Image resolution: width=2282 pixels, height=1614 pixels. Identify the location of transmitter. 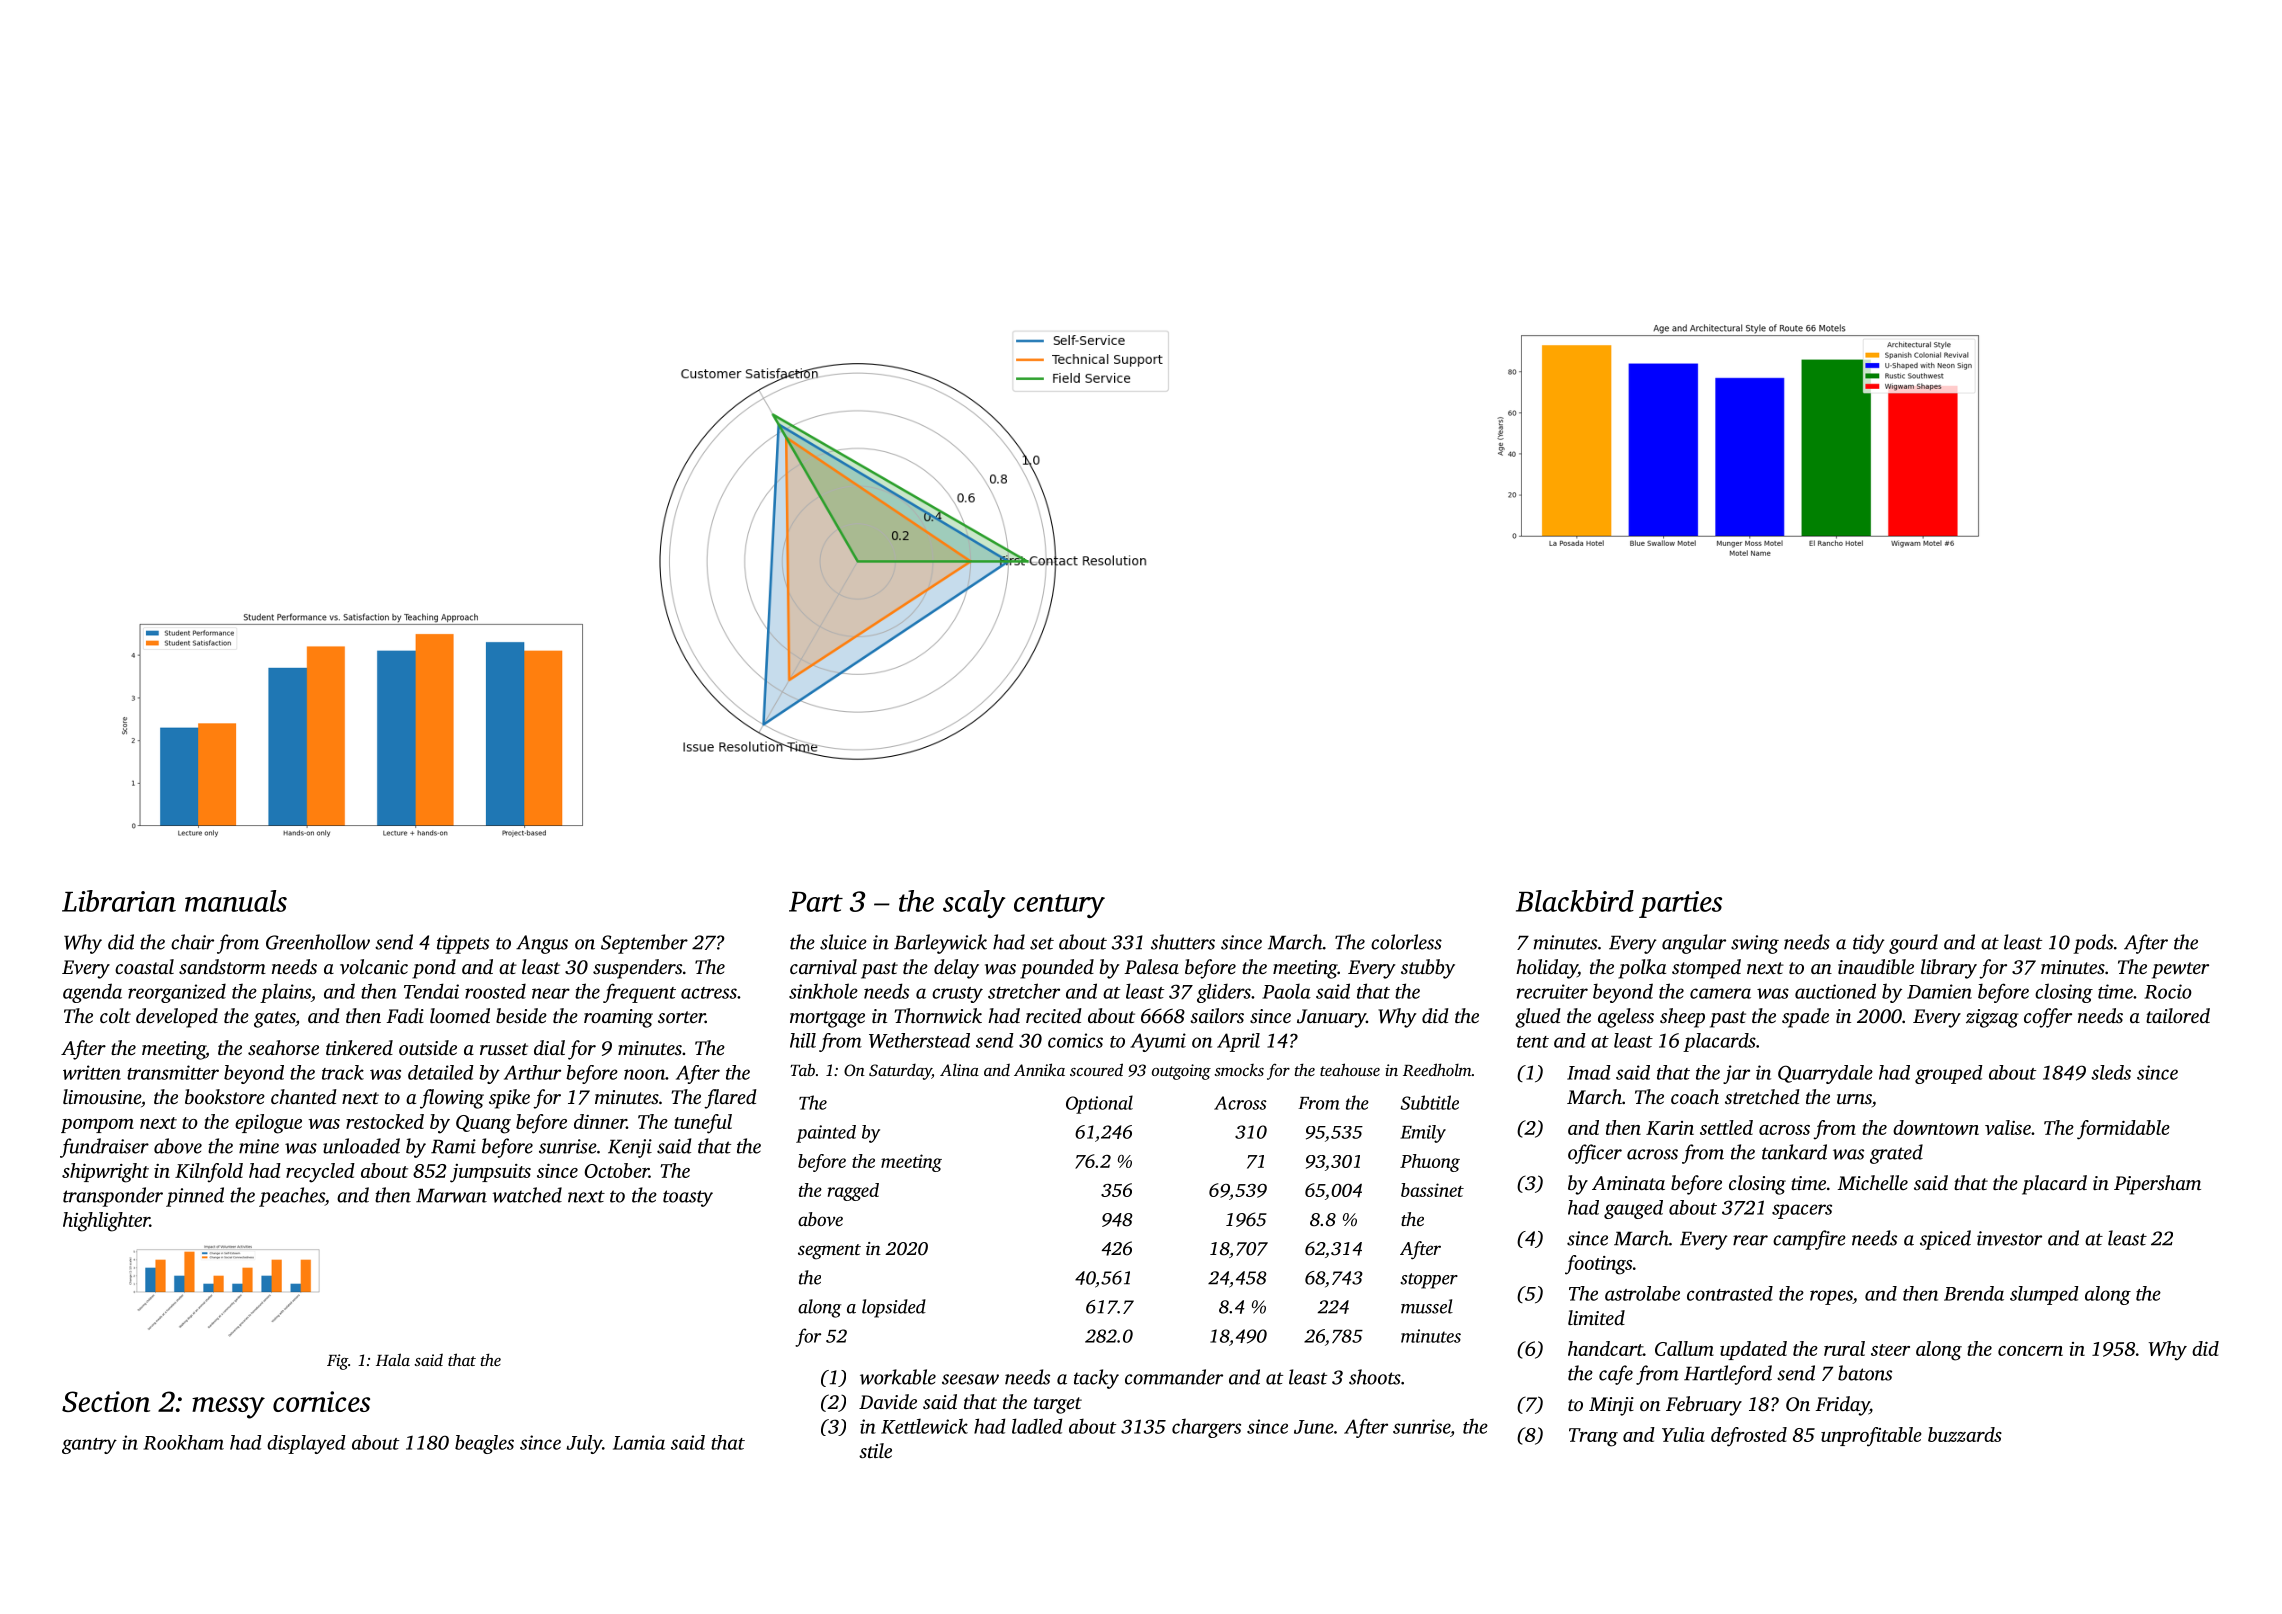
(173, 1072).
